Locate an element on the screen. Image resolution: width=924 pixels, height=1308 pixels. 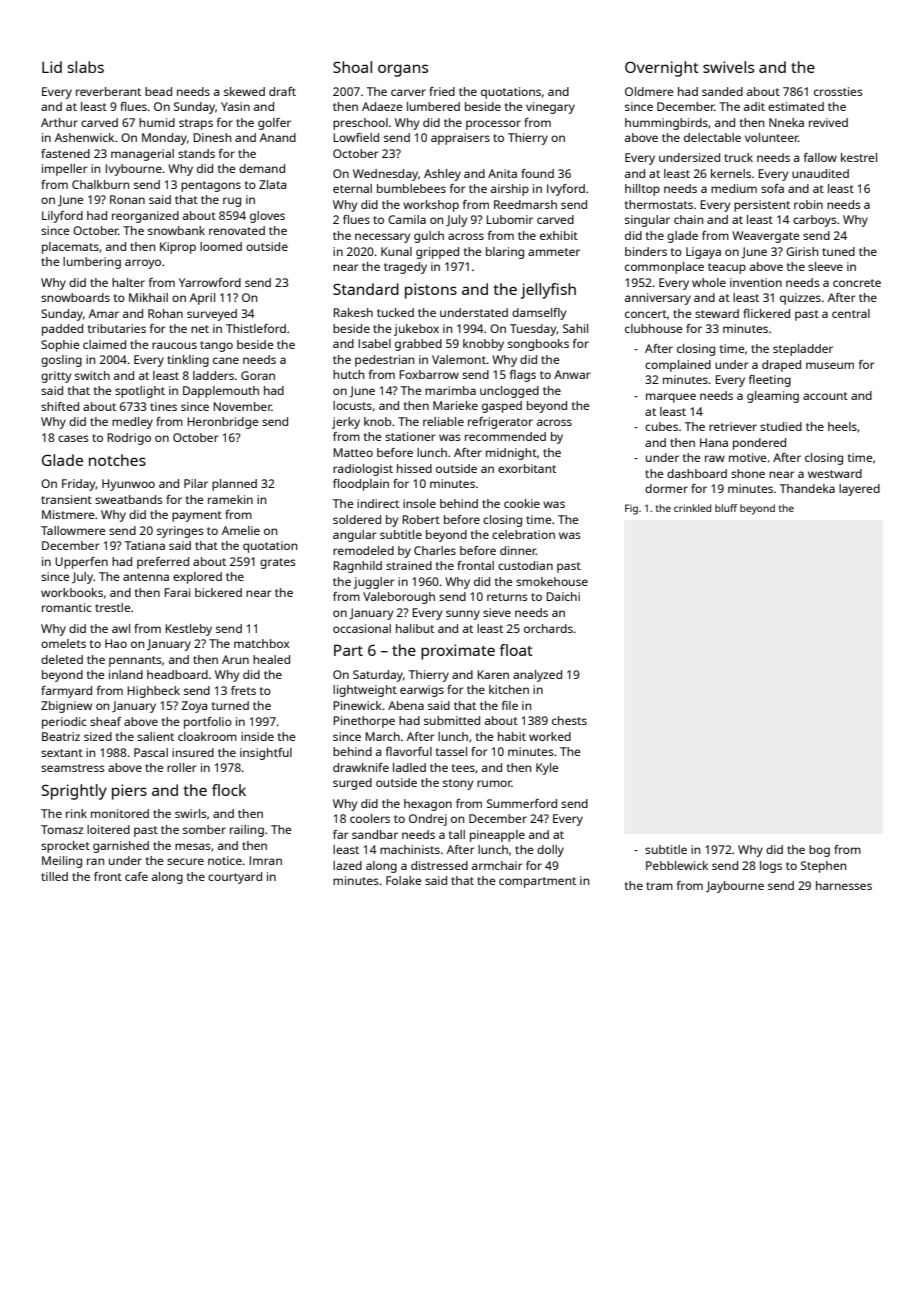
Daichi is located at coordinates (563, 596).
